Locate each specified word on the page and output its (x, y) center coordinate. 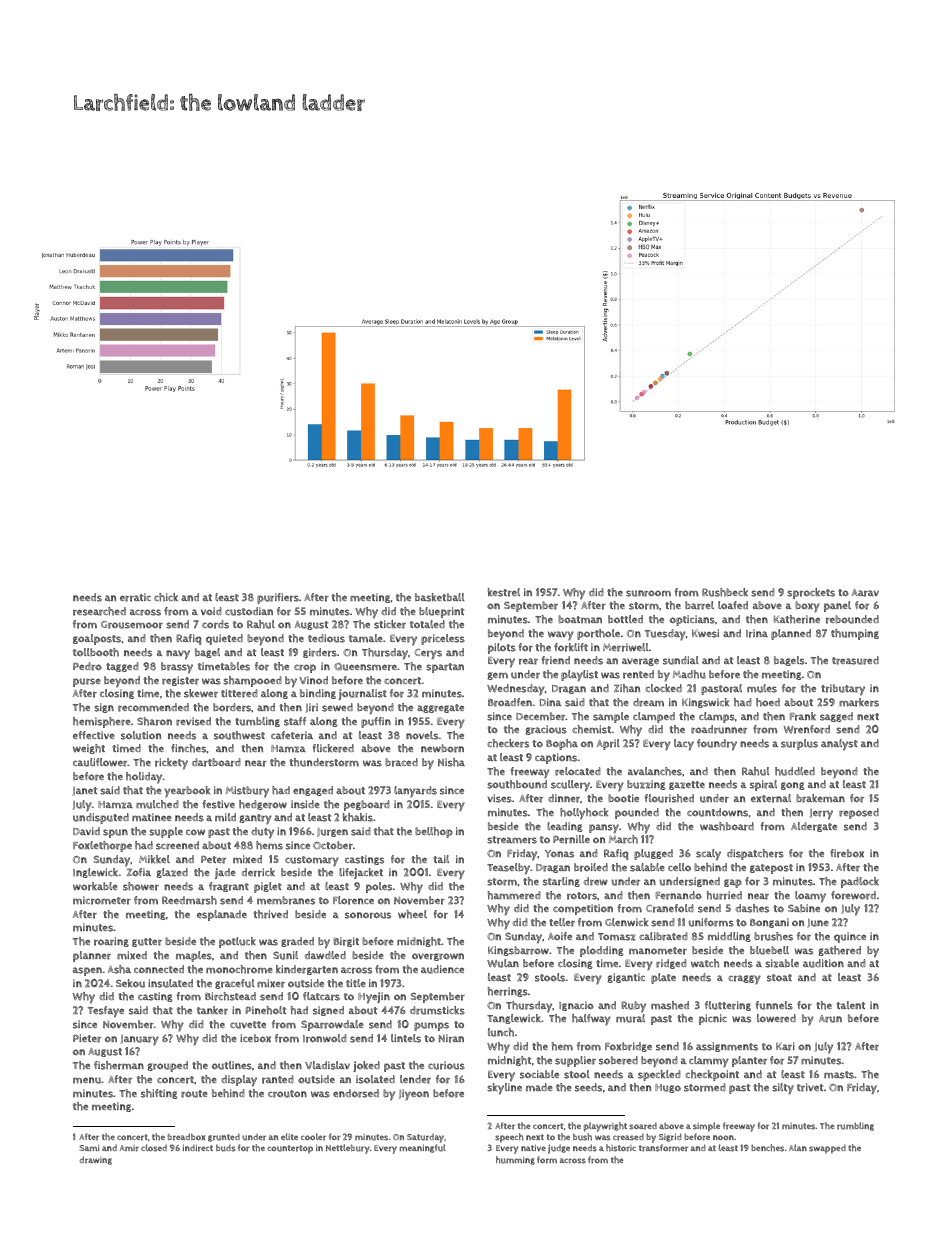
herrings (508, 992)
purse (87, 682)
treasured (855, 660)
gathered (839, 951)
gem (497, 676)
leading (565, 827)
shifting (159, 1094)
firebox (847, 853)
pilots (502, 648)
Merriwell (626, 647)
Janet (85, 791)
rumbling (855, 1126)
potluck (237, 942)
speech (509, 1138)
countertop (290, 1149)
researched (99, 611)
